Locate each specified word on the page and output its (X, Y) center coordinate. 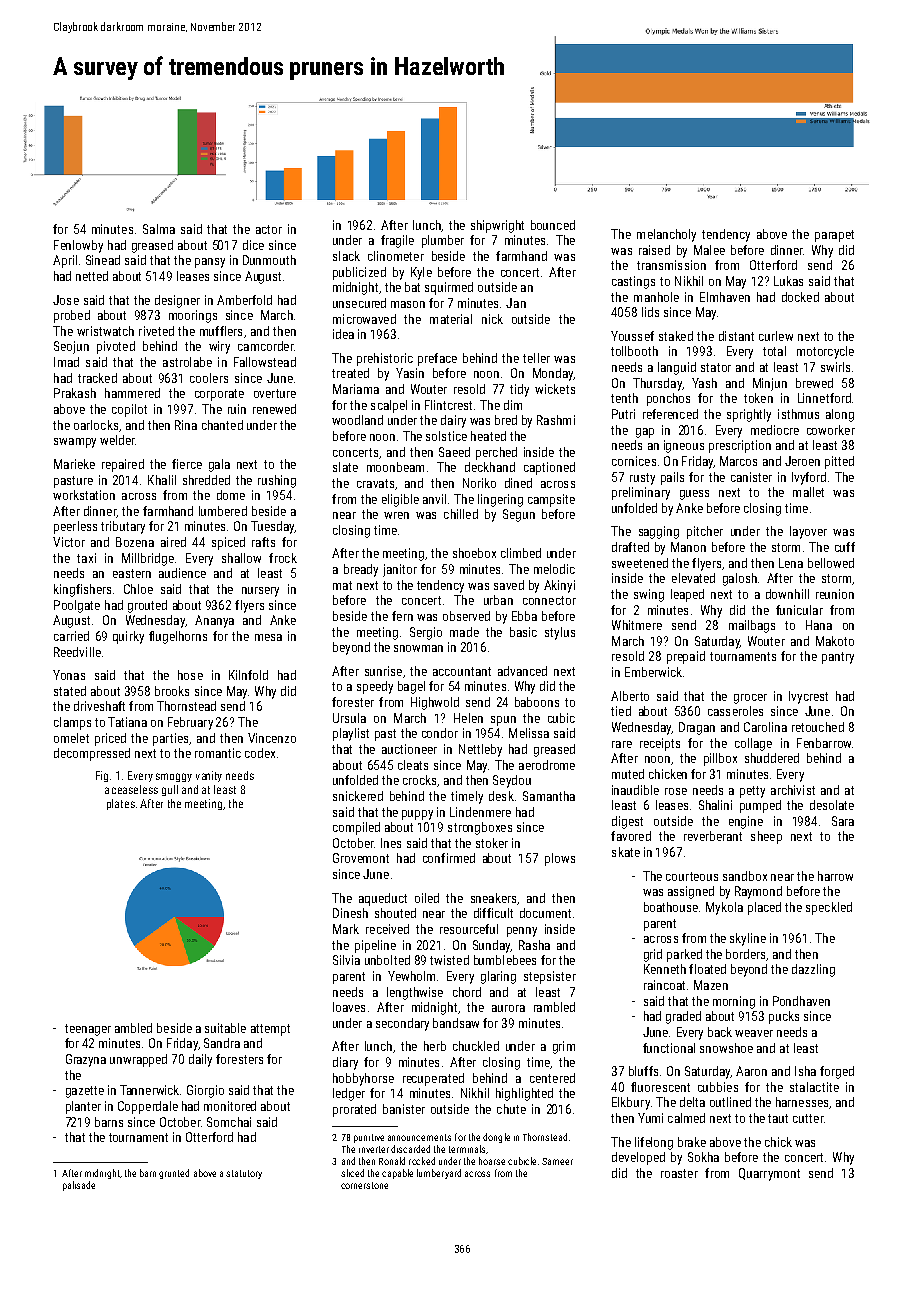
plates (121, 804)
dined (518, 483)
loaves (349, 1007)
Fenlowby (78, 246)
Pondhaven (801, 1001)
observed (466, 616)
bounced (553, 225)
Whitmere (637, 625)
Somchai (229, 1122)
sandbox (745, 876)
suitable (225, 1028)
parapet (834, 236)
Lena (791, 563)
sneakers (493, 898)
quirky (128, 637)
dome (231, 495)
